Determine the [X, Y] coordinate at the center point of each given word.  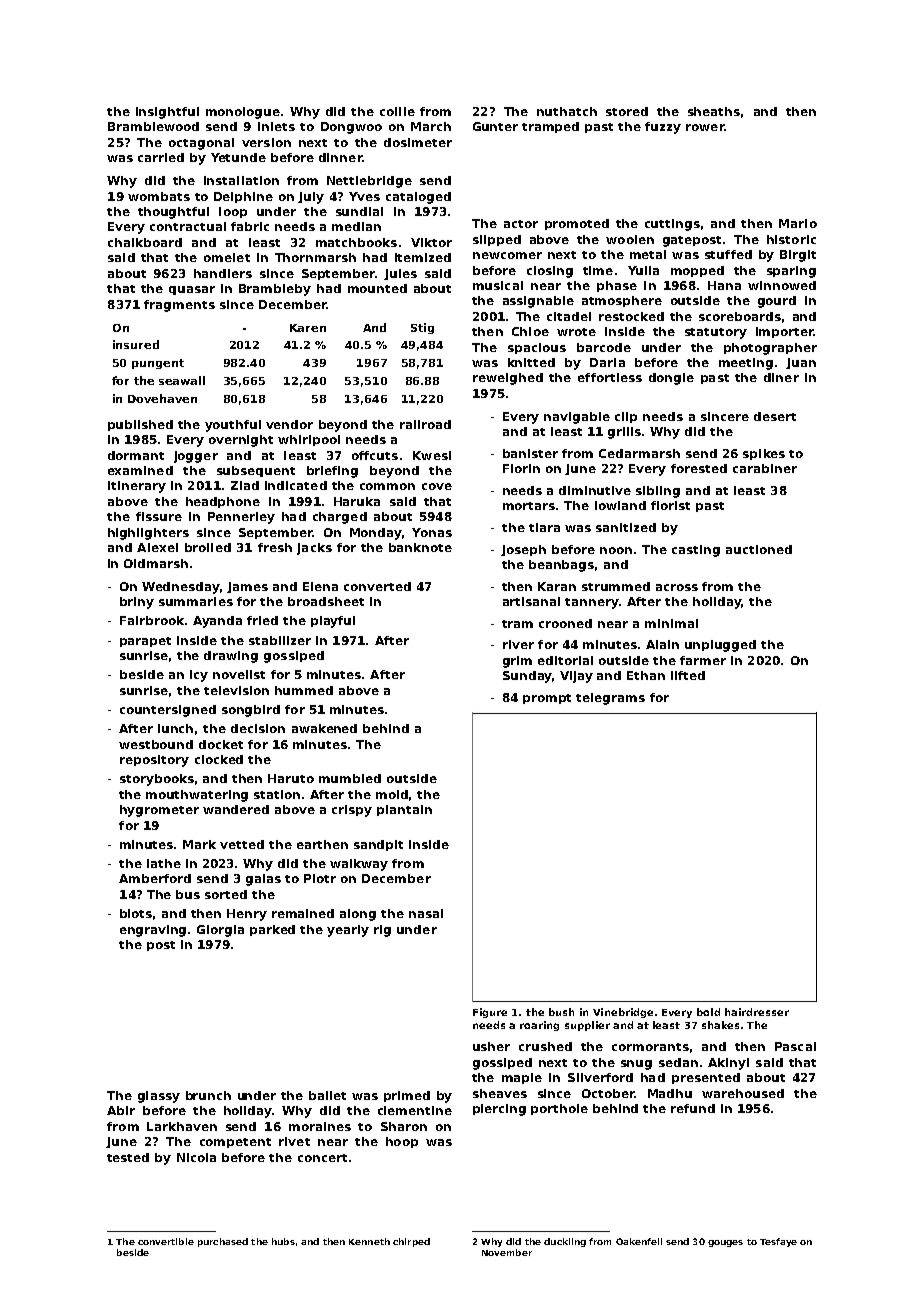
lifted [688, 675]
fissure [159, 516]
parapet [145, 642]
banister [530, 453]
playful [333, 622]
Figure [490, 1013]
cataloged [418, 198]
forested [699, 468]
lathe [164, 863]
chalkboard [145, 242]
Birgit [798, 256]
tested [128, 1157]
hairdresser [757, 1012]
